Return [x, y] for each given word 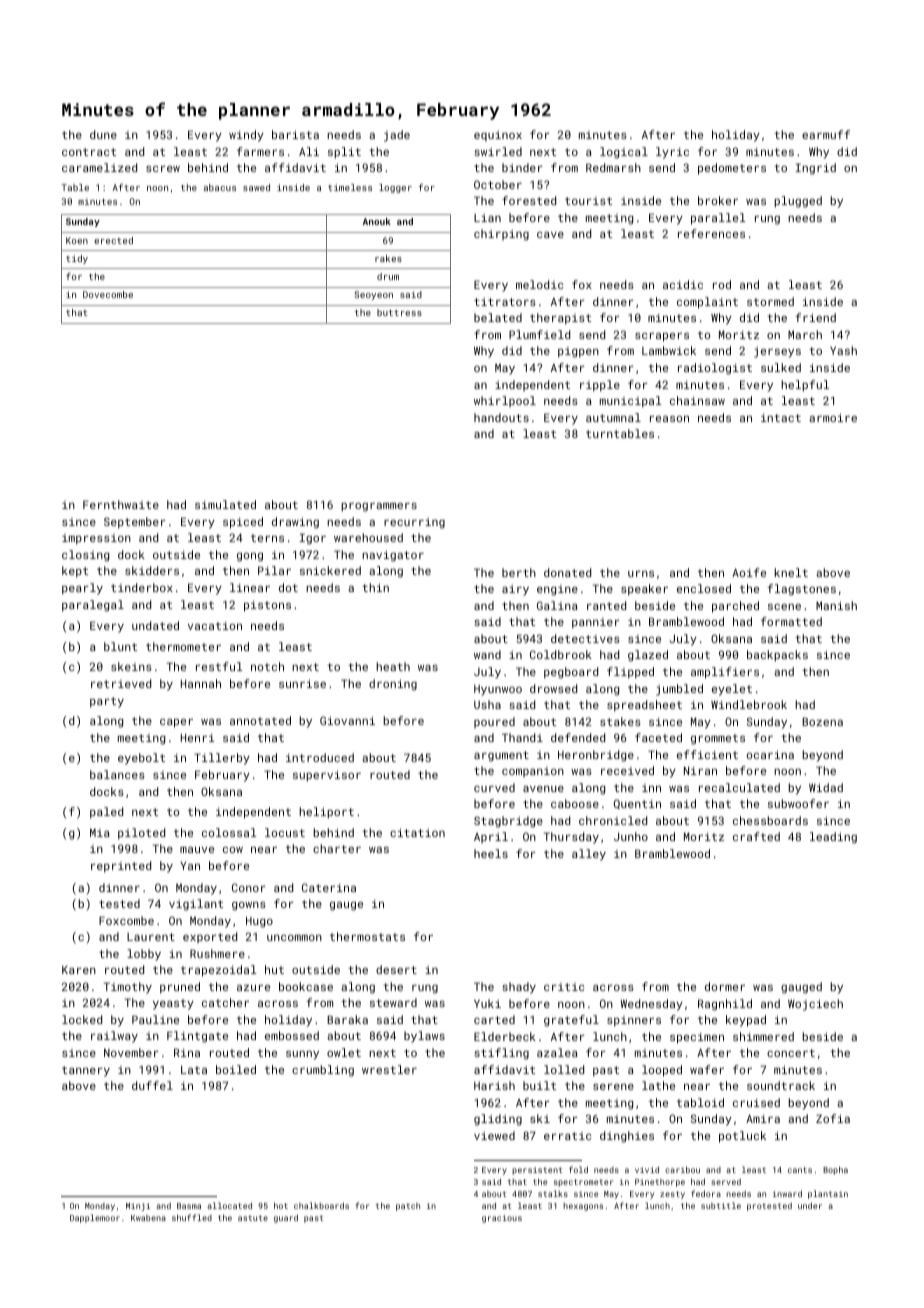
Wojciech [815, 1005]
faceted [658, 737]
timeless [350, 187]
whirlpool [505, 401]
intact [781, 417]
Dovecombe [108, 294]
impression [96, 539]
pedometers [732, 169]
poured [494, 722]
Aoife [749, 572]
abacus [220, 187]
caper [176, 723]
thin [375, 587]
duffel [152, 1085]
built [539, 1085]
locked [82, 1019]
